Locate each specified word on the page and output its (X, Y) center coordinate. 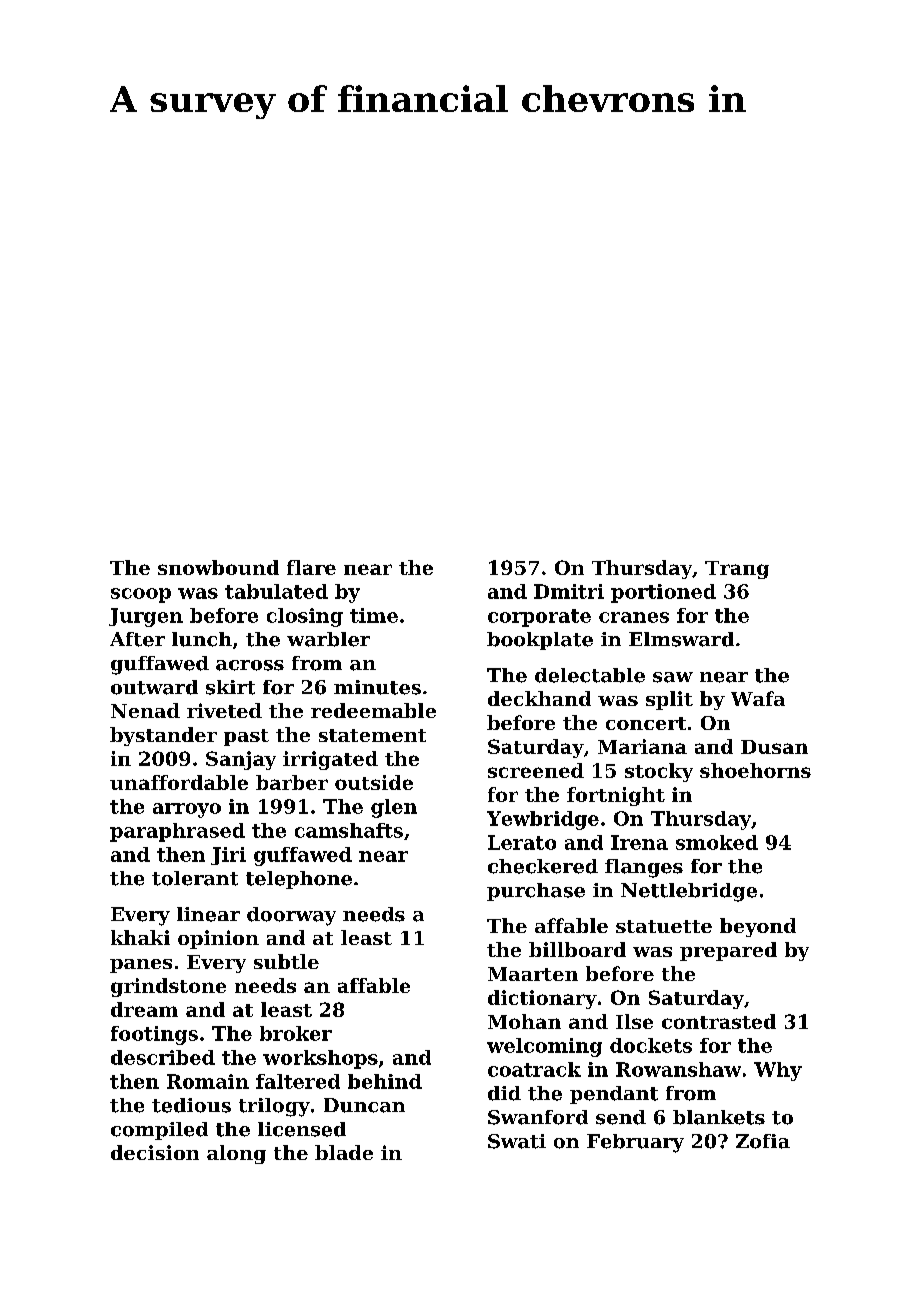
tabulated (276, 591)
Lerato (522, 842)
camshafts (349, 830)
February (635, 1143)
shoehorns (755, 770)
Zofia (763, 1141)
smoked (717, 842)
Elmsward (681, 639)
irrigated (330, 760)
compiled (159, 1131)
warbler (328, 639)
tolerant (195, 878)
